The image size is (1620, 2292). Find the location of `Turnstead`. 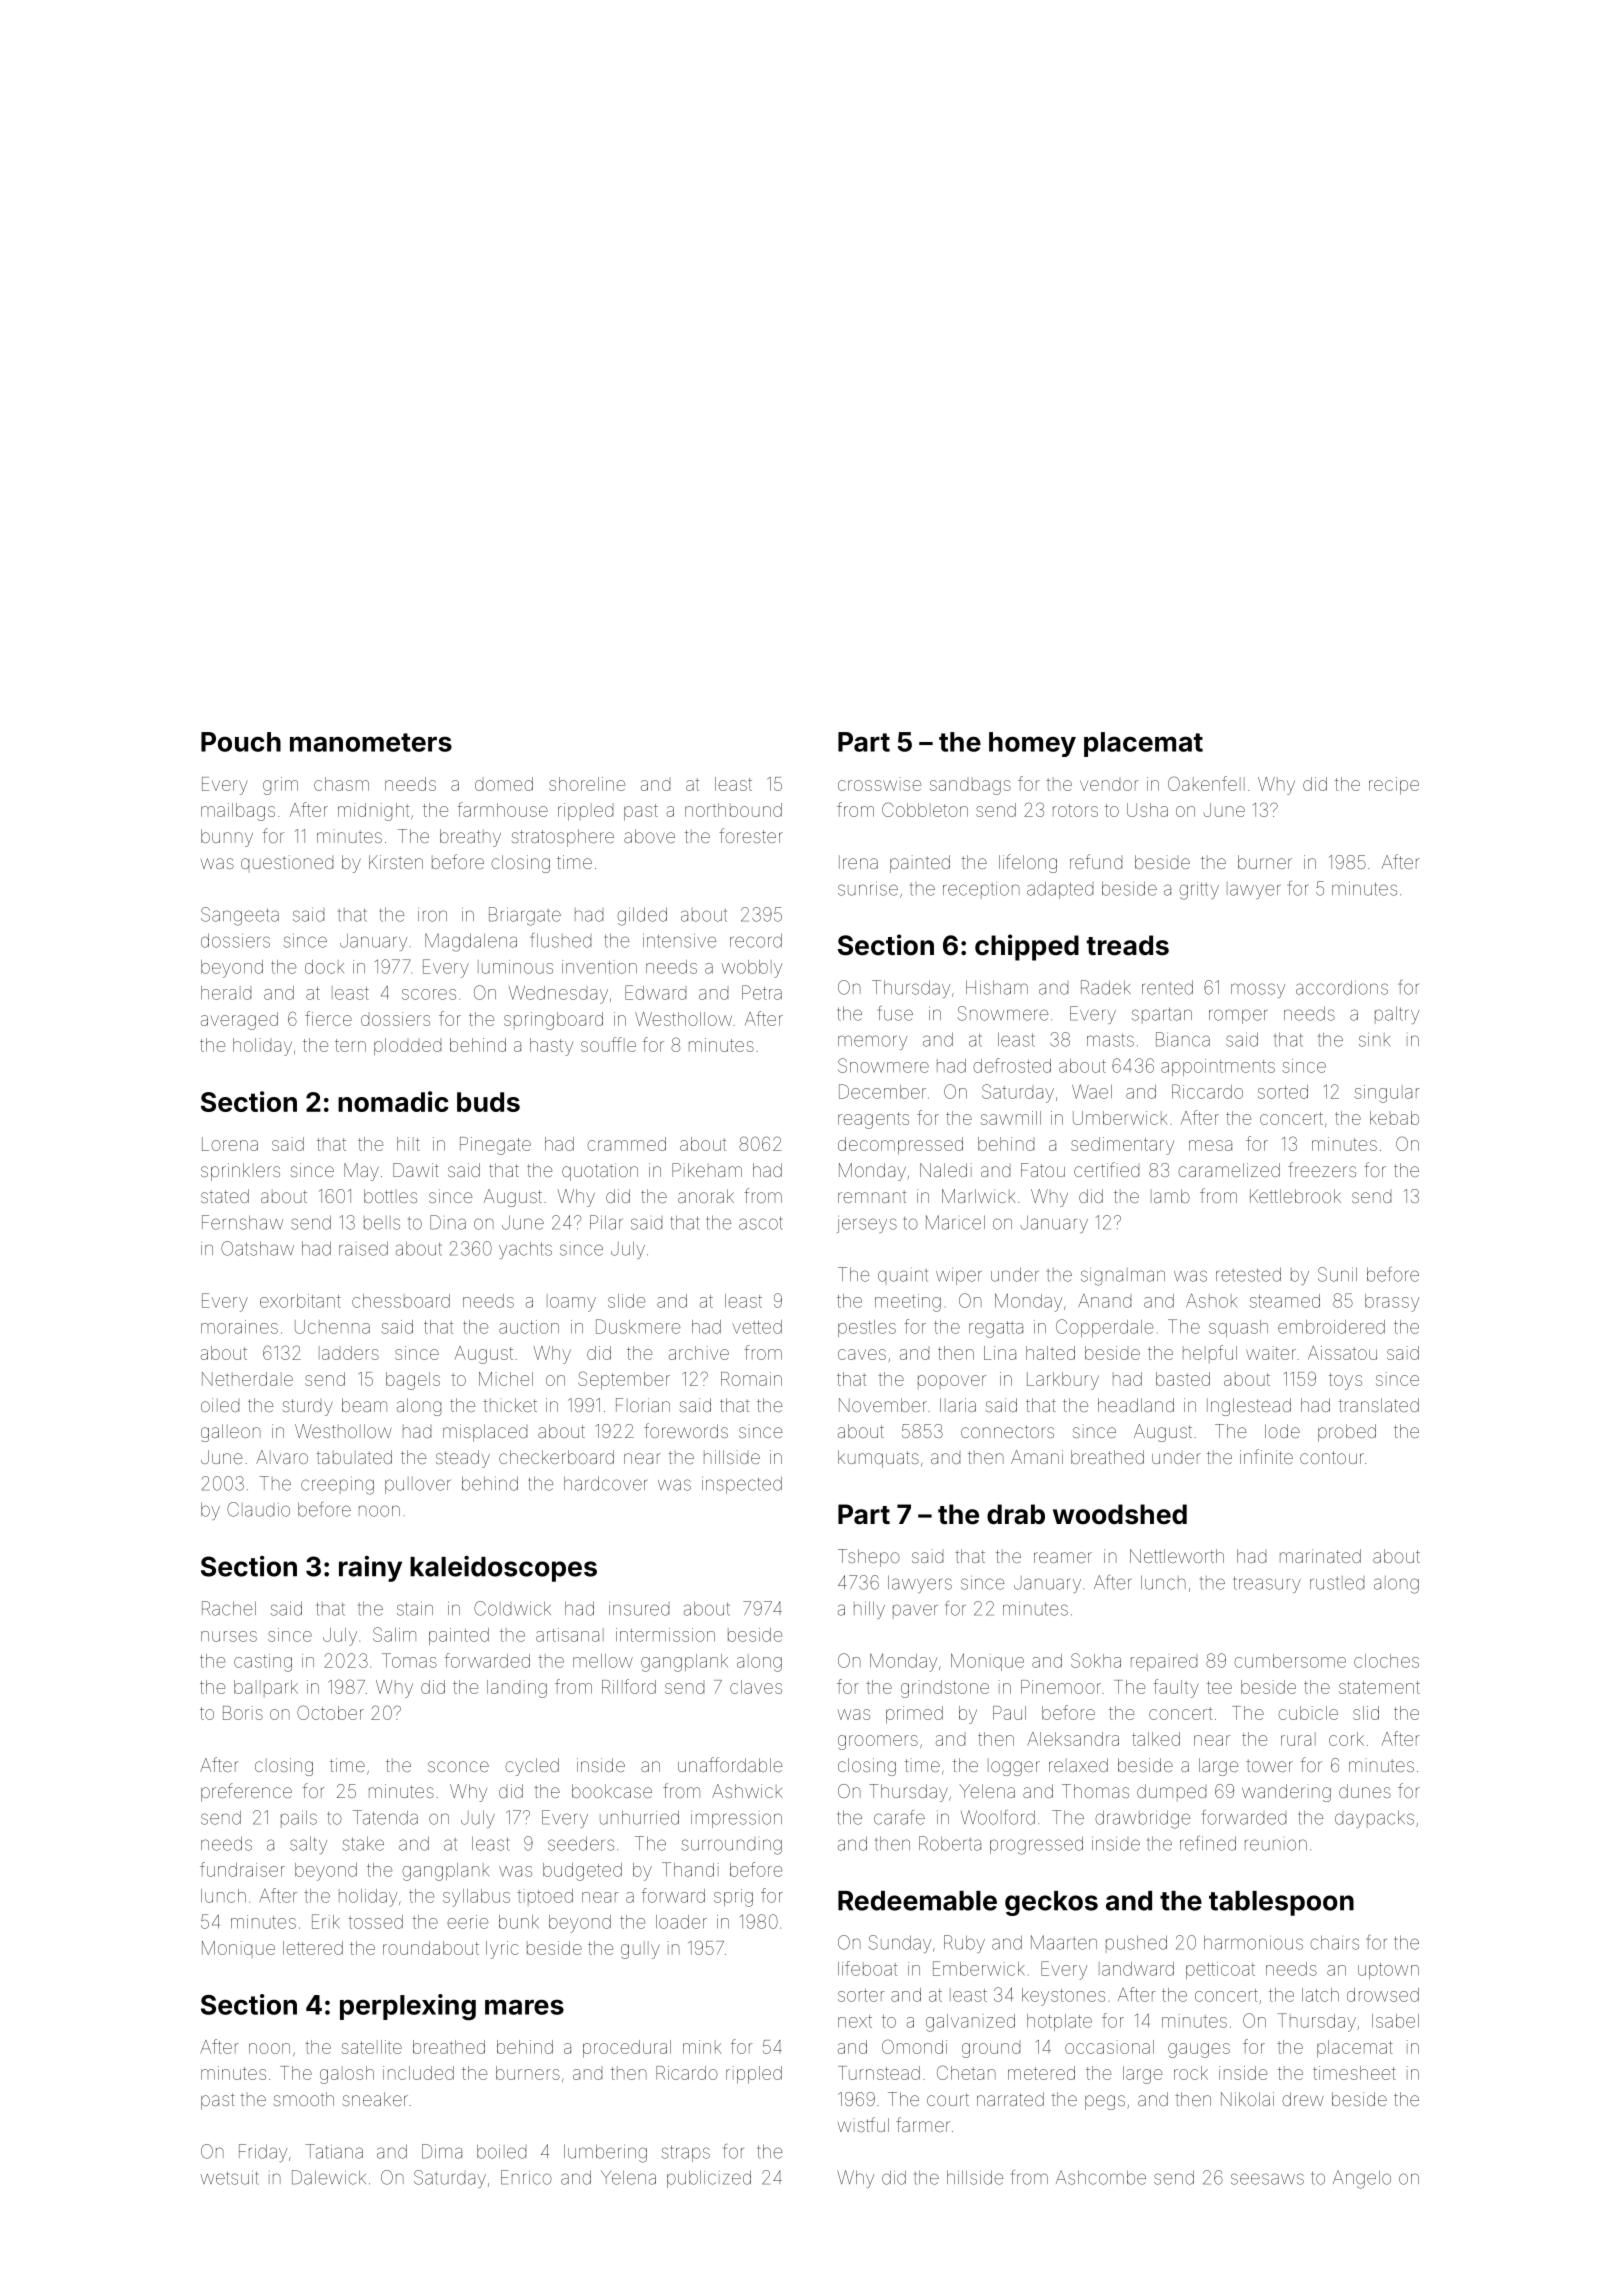

Turnstead is located at coordinates (879, 2073).
